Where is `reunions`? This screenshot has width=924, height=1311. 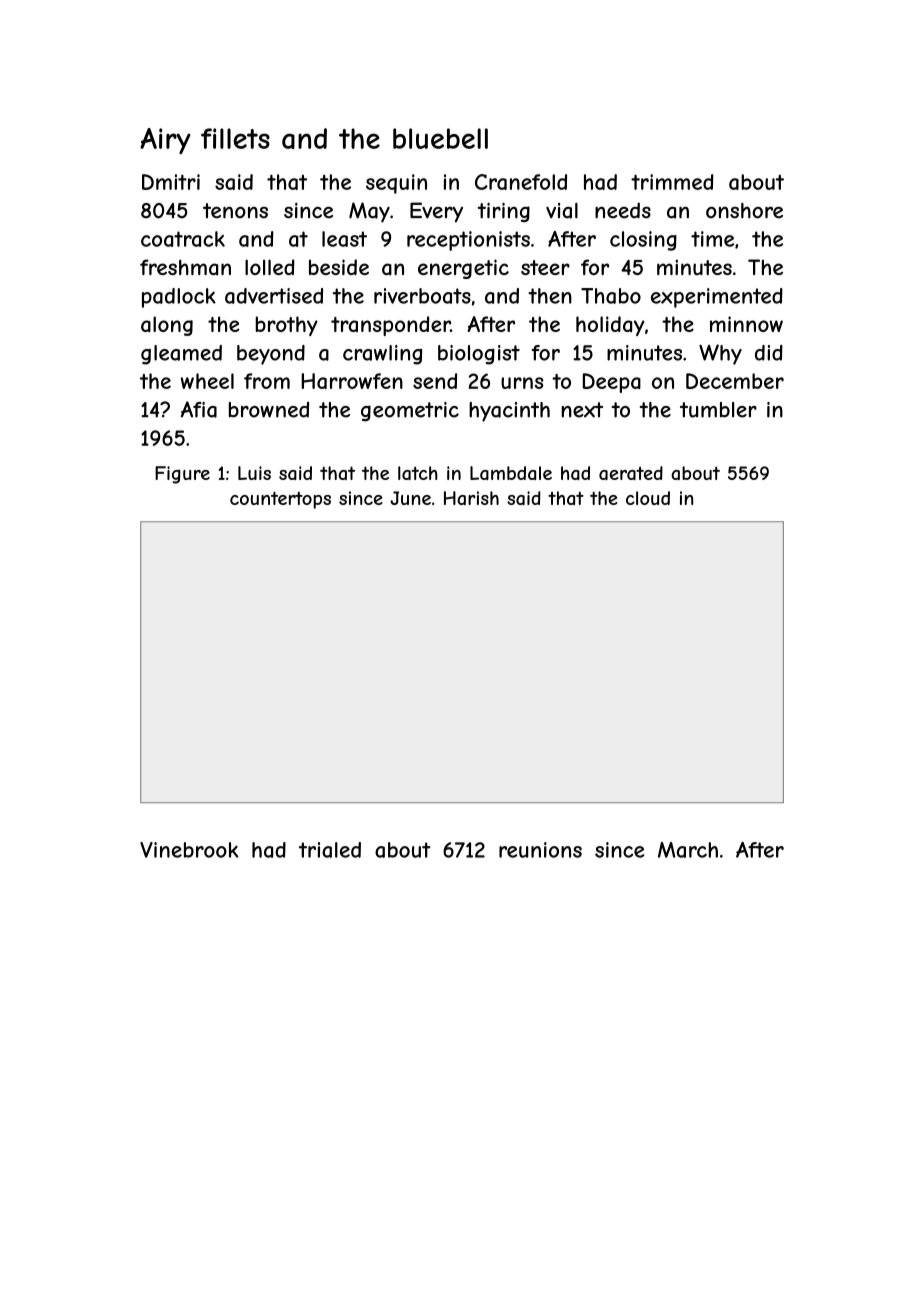 reunions is located at coordinates (540, 850).
